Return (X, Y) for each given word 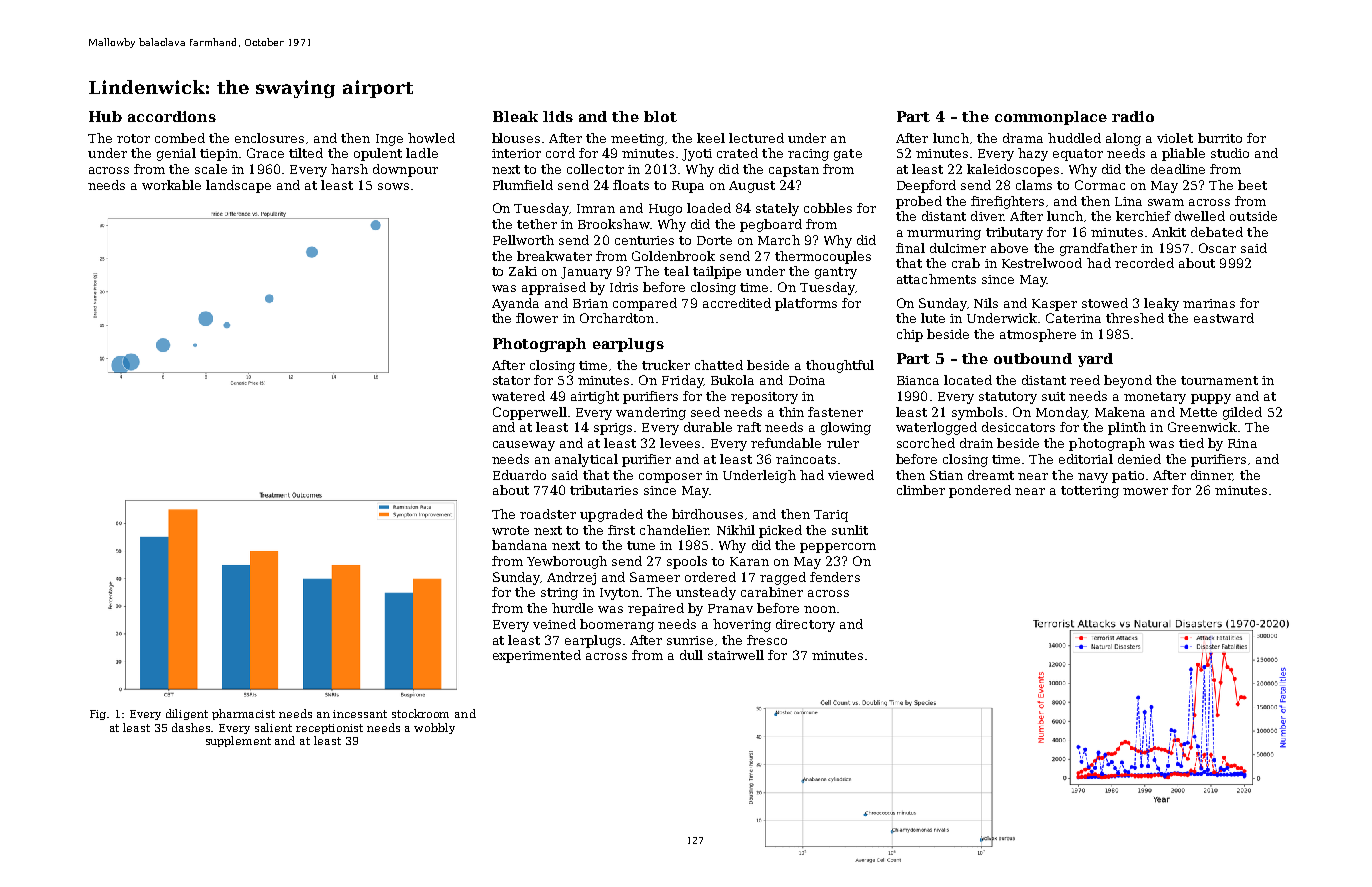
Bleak (515, 116)
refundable (786, 443)
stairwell (736, 655)
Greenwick (1202, 427)
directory (805, 625)
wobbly (434, 728)
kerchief (1143, 216)
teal (676, 271)
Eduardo (519, 475)
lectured (756, 138)
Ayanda (515, 304)
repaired (656, 609)
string (559, 594)
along (1123, 139)
